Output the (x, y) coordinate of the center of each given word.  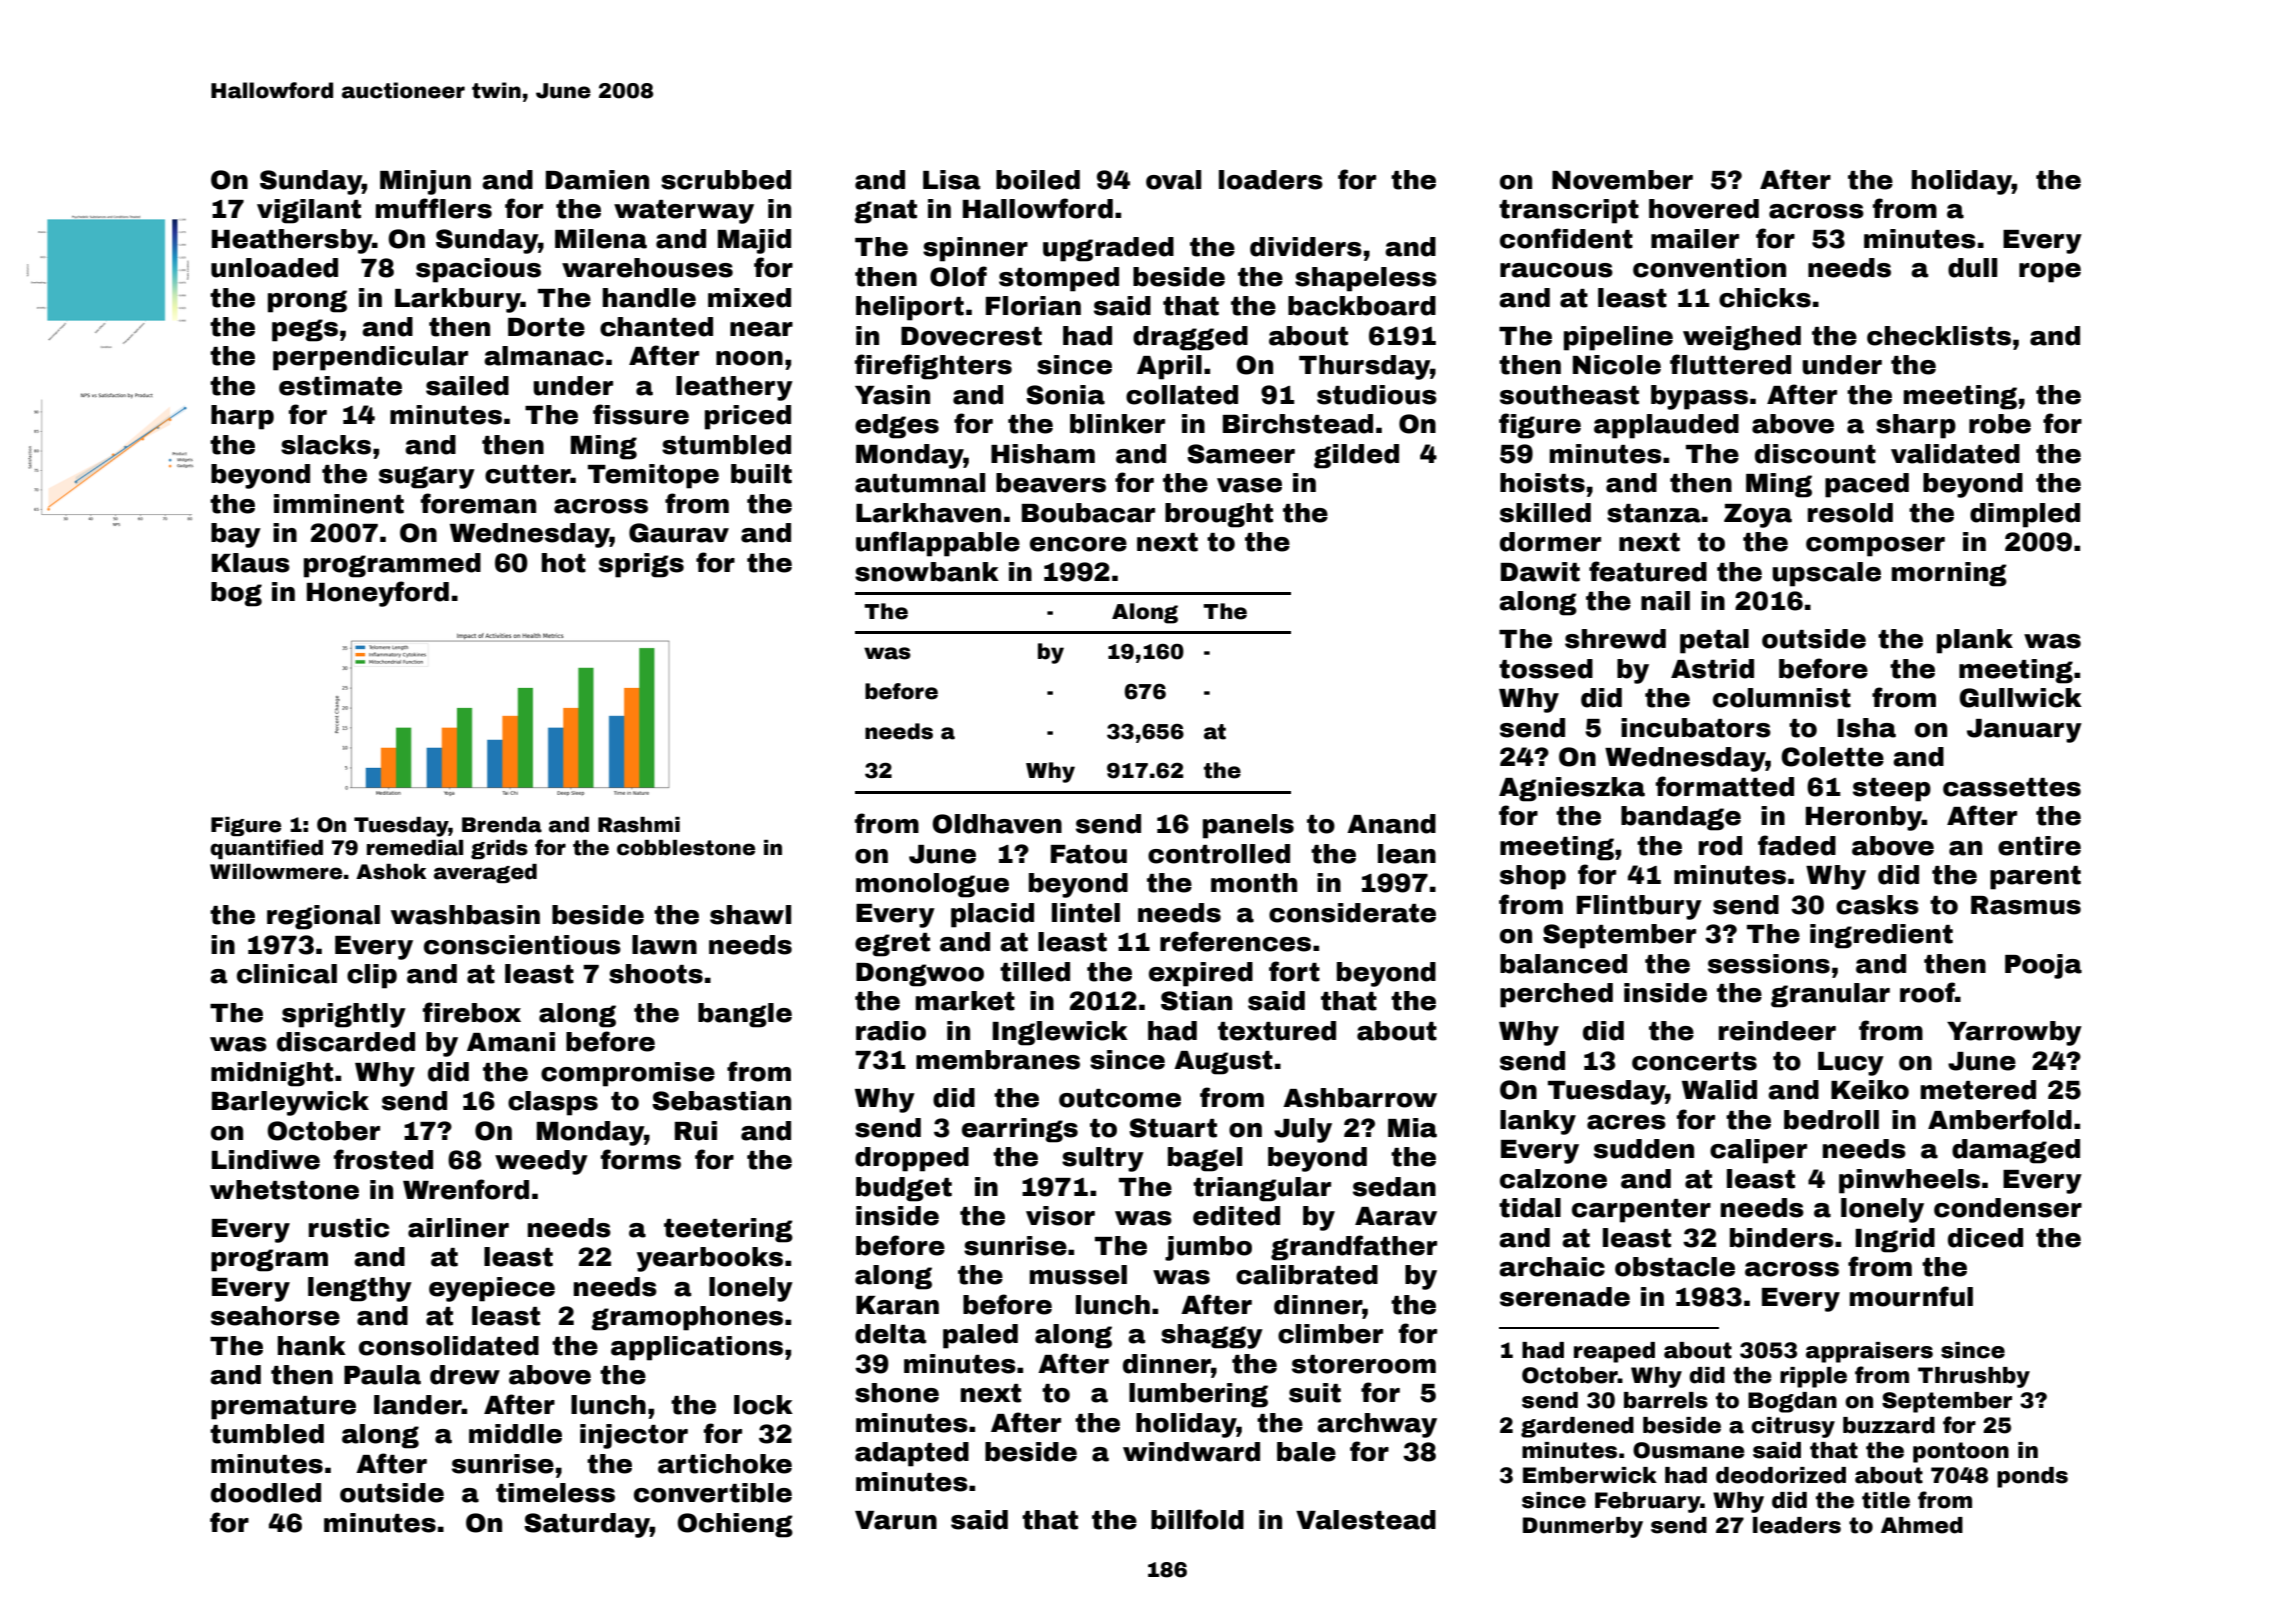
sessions (1769, 964)
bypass (1699, 397)
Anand (1391, 824)
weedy (541, 1162)
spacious (478, 270)
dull (1972, 268)
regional (323, 917)
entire (2039, 846)
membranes (998, 1060)
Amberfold (2000, 1119)
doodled (266, 1493)
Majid (754, 241)
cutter (528, 474)
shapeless (1366, 279)
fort (1294, 971)
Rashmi (639, 825)
